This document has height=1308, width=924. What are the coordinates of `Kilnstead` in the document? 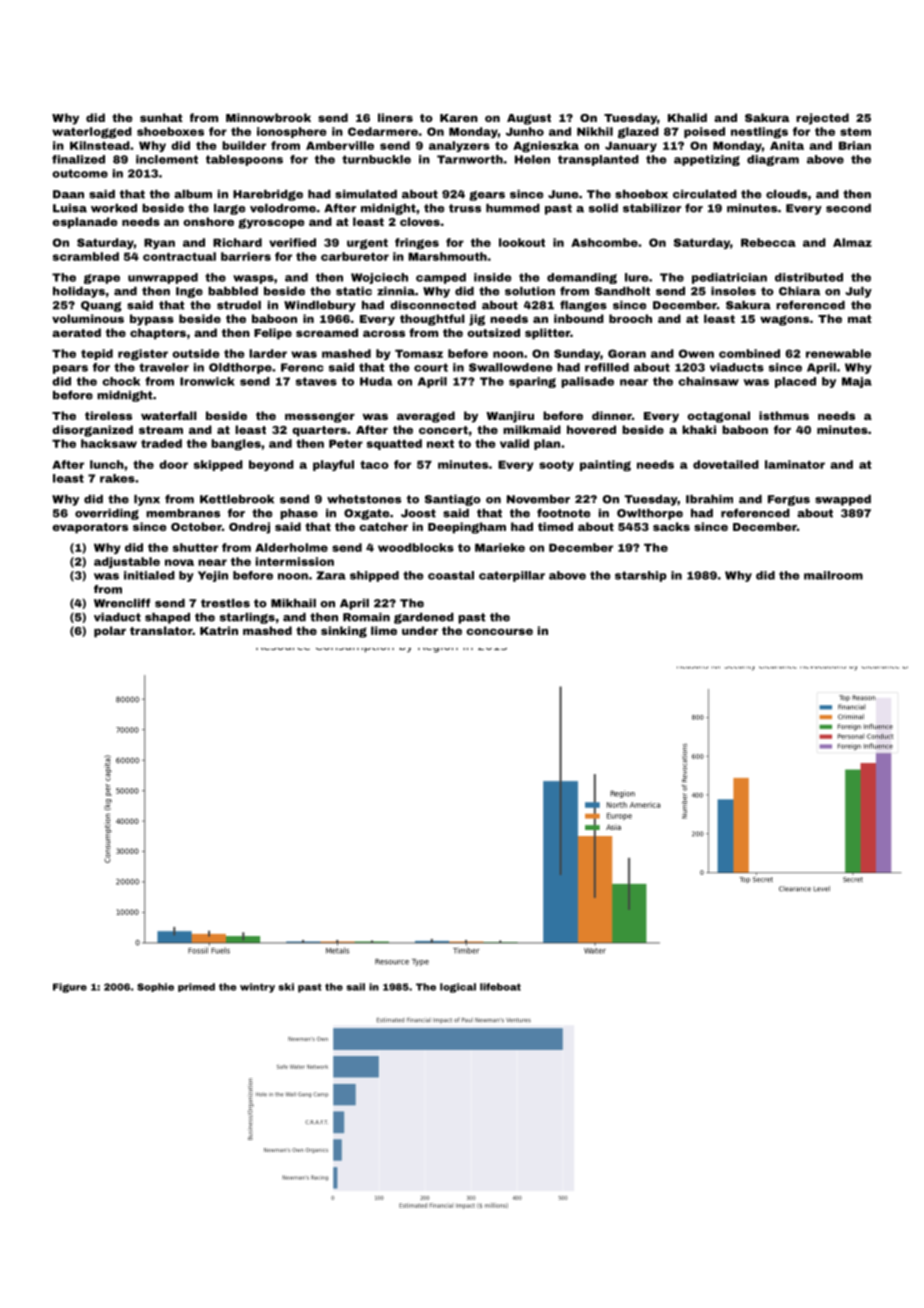 It's located at (100, 145).
